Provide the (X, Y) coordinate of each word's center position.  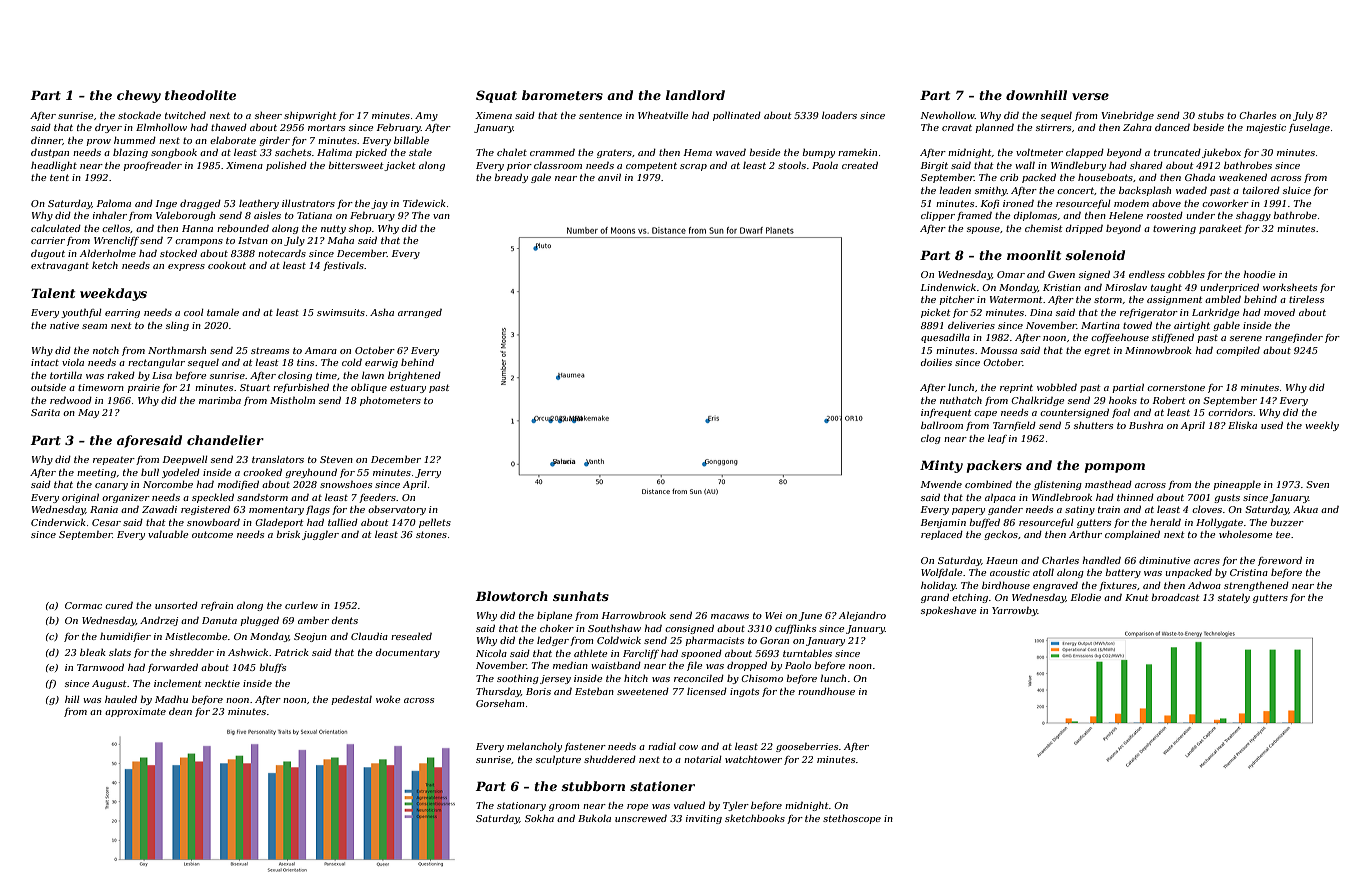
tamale (223, 312)
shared (1146, 165)
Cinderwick (58, 522)
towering (1174, 229)
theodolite (200, 95)
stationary (521, 806)
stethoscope (852, 819)
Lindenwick (948, 287)
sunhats (581, 596)
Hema (698, 152)
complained (1132, 535)
